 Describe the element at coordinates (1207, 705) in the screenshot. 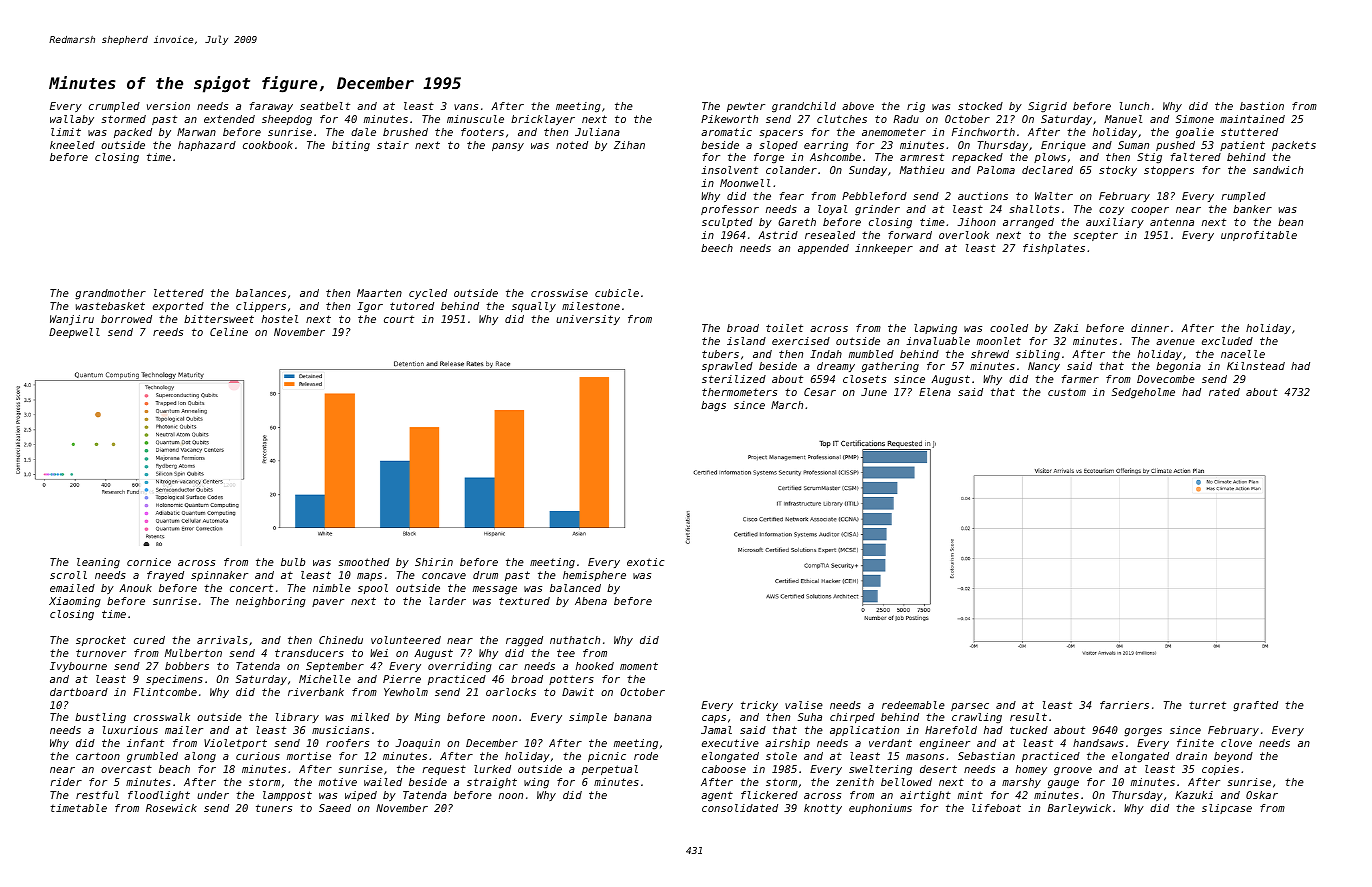

I see `turret` at that location.
